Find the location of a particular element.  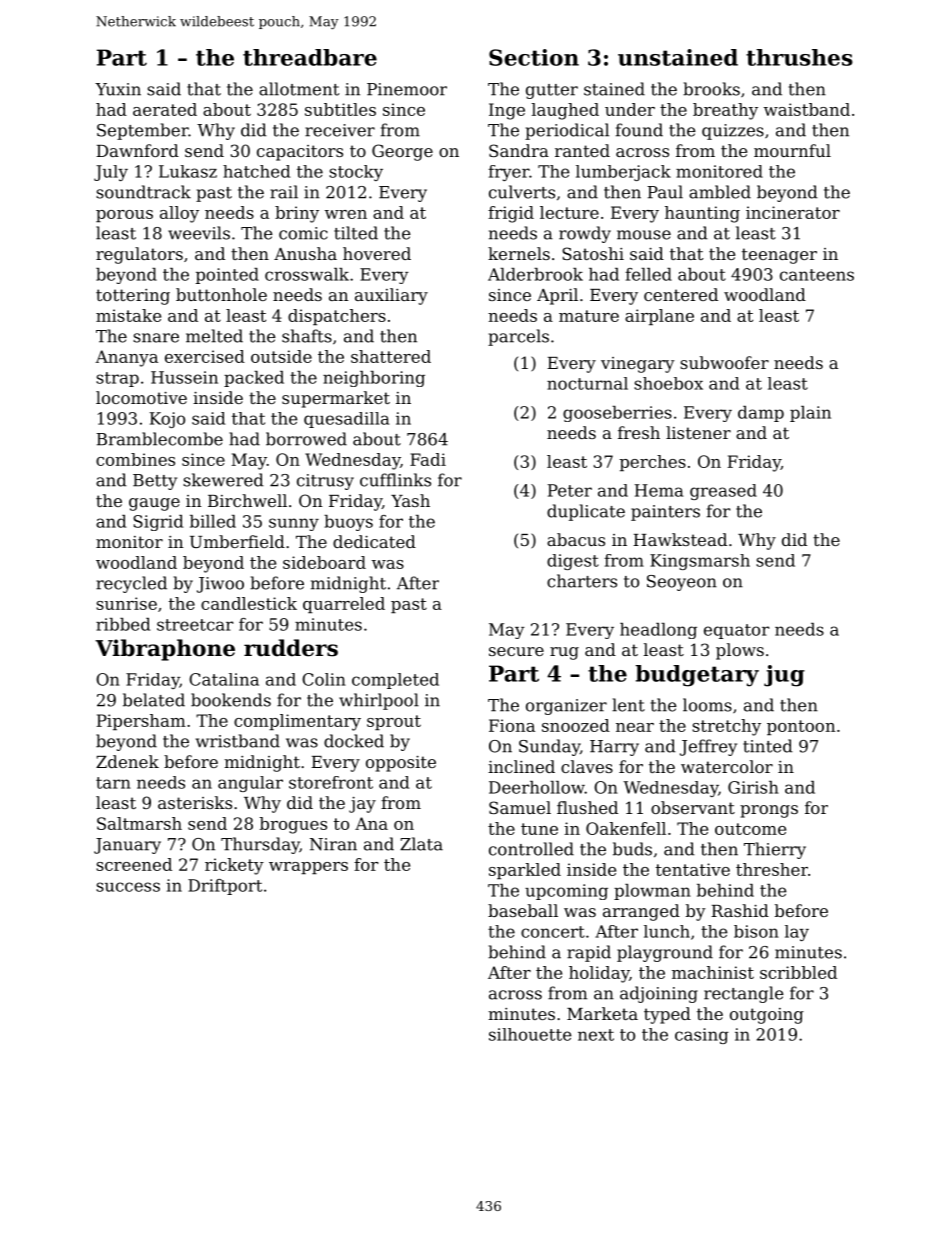

Driftport is located at coordinates (225, 887).
